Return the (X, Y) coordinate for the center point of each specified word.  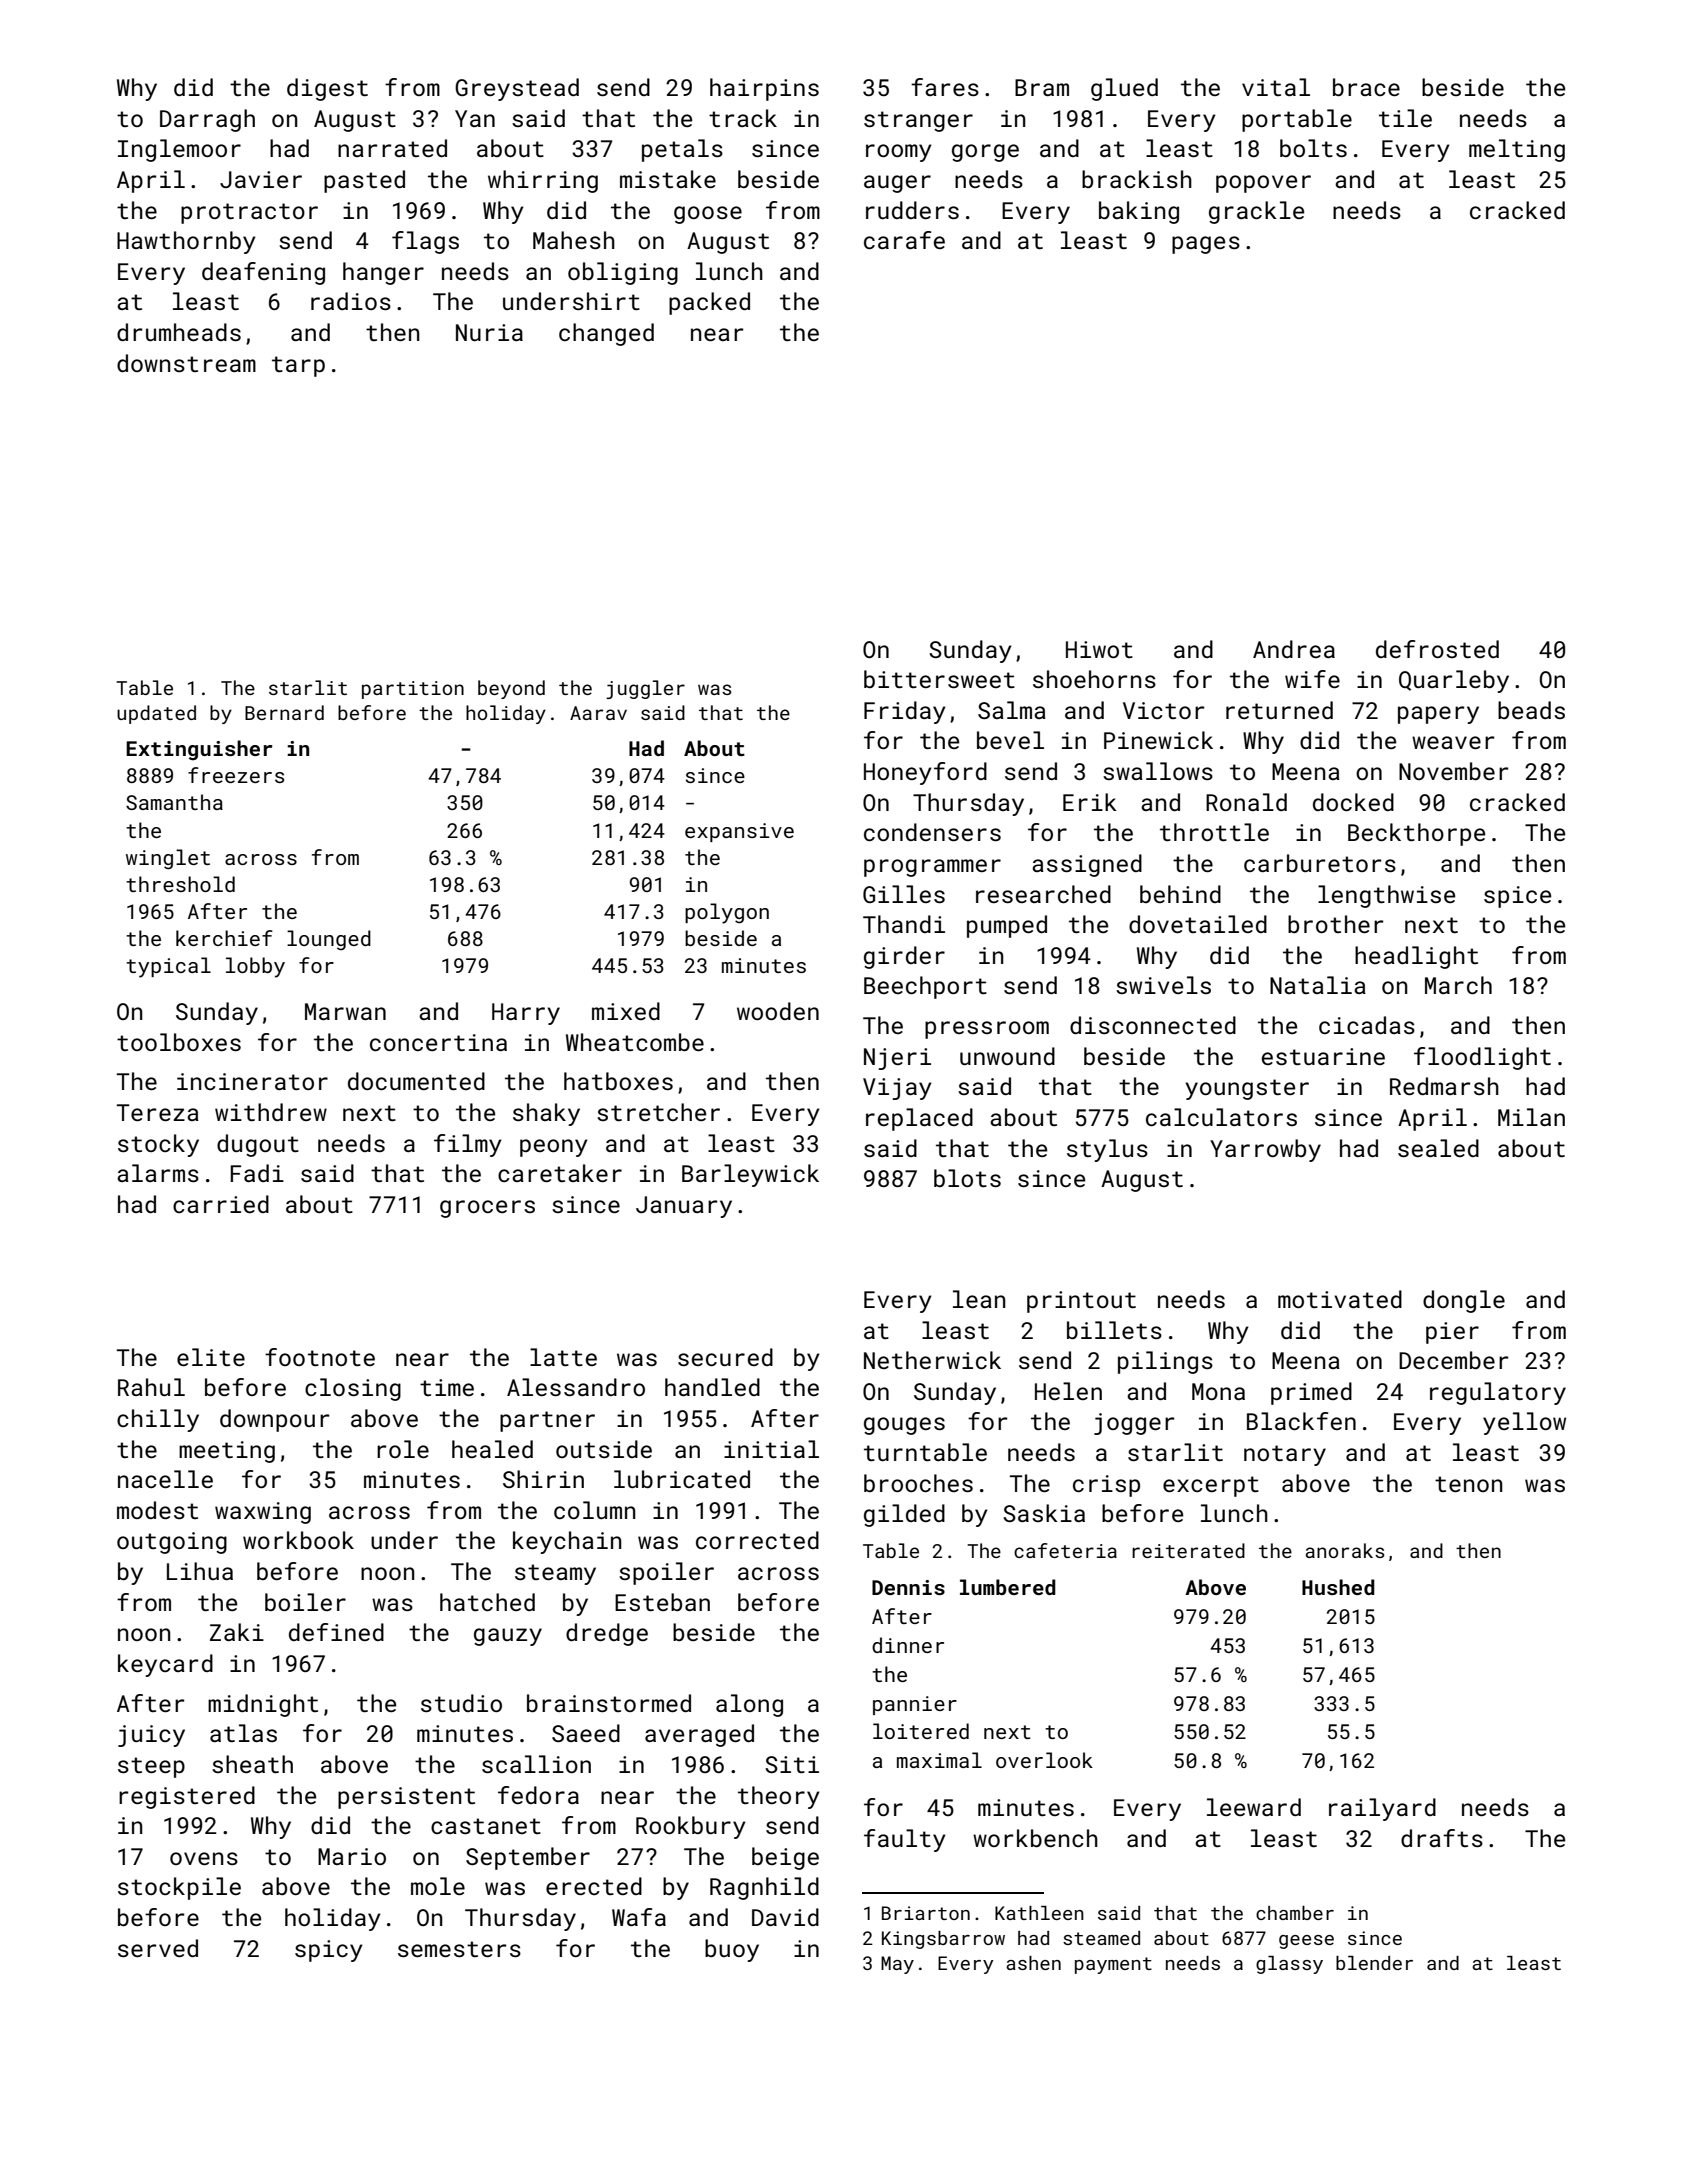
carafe (904, 240)
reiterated (1188, 1550)
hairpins (764, 89)
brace (1366, 87)
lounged (329, 940)
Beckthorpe (1416, 834)
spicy (329, 1951)
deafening (263, 273)
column (595, 1510)
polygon (727, 913)
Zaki (237, 1632)
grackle (1256, 212)
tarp (298, 366)
